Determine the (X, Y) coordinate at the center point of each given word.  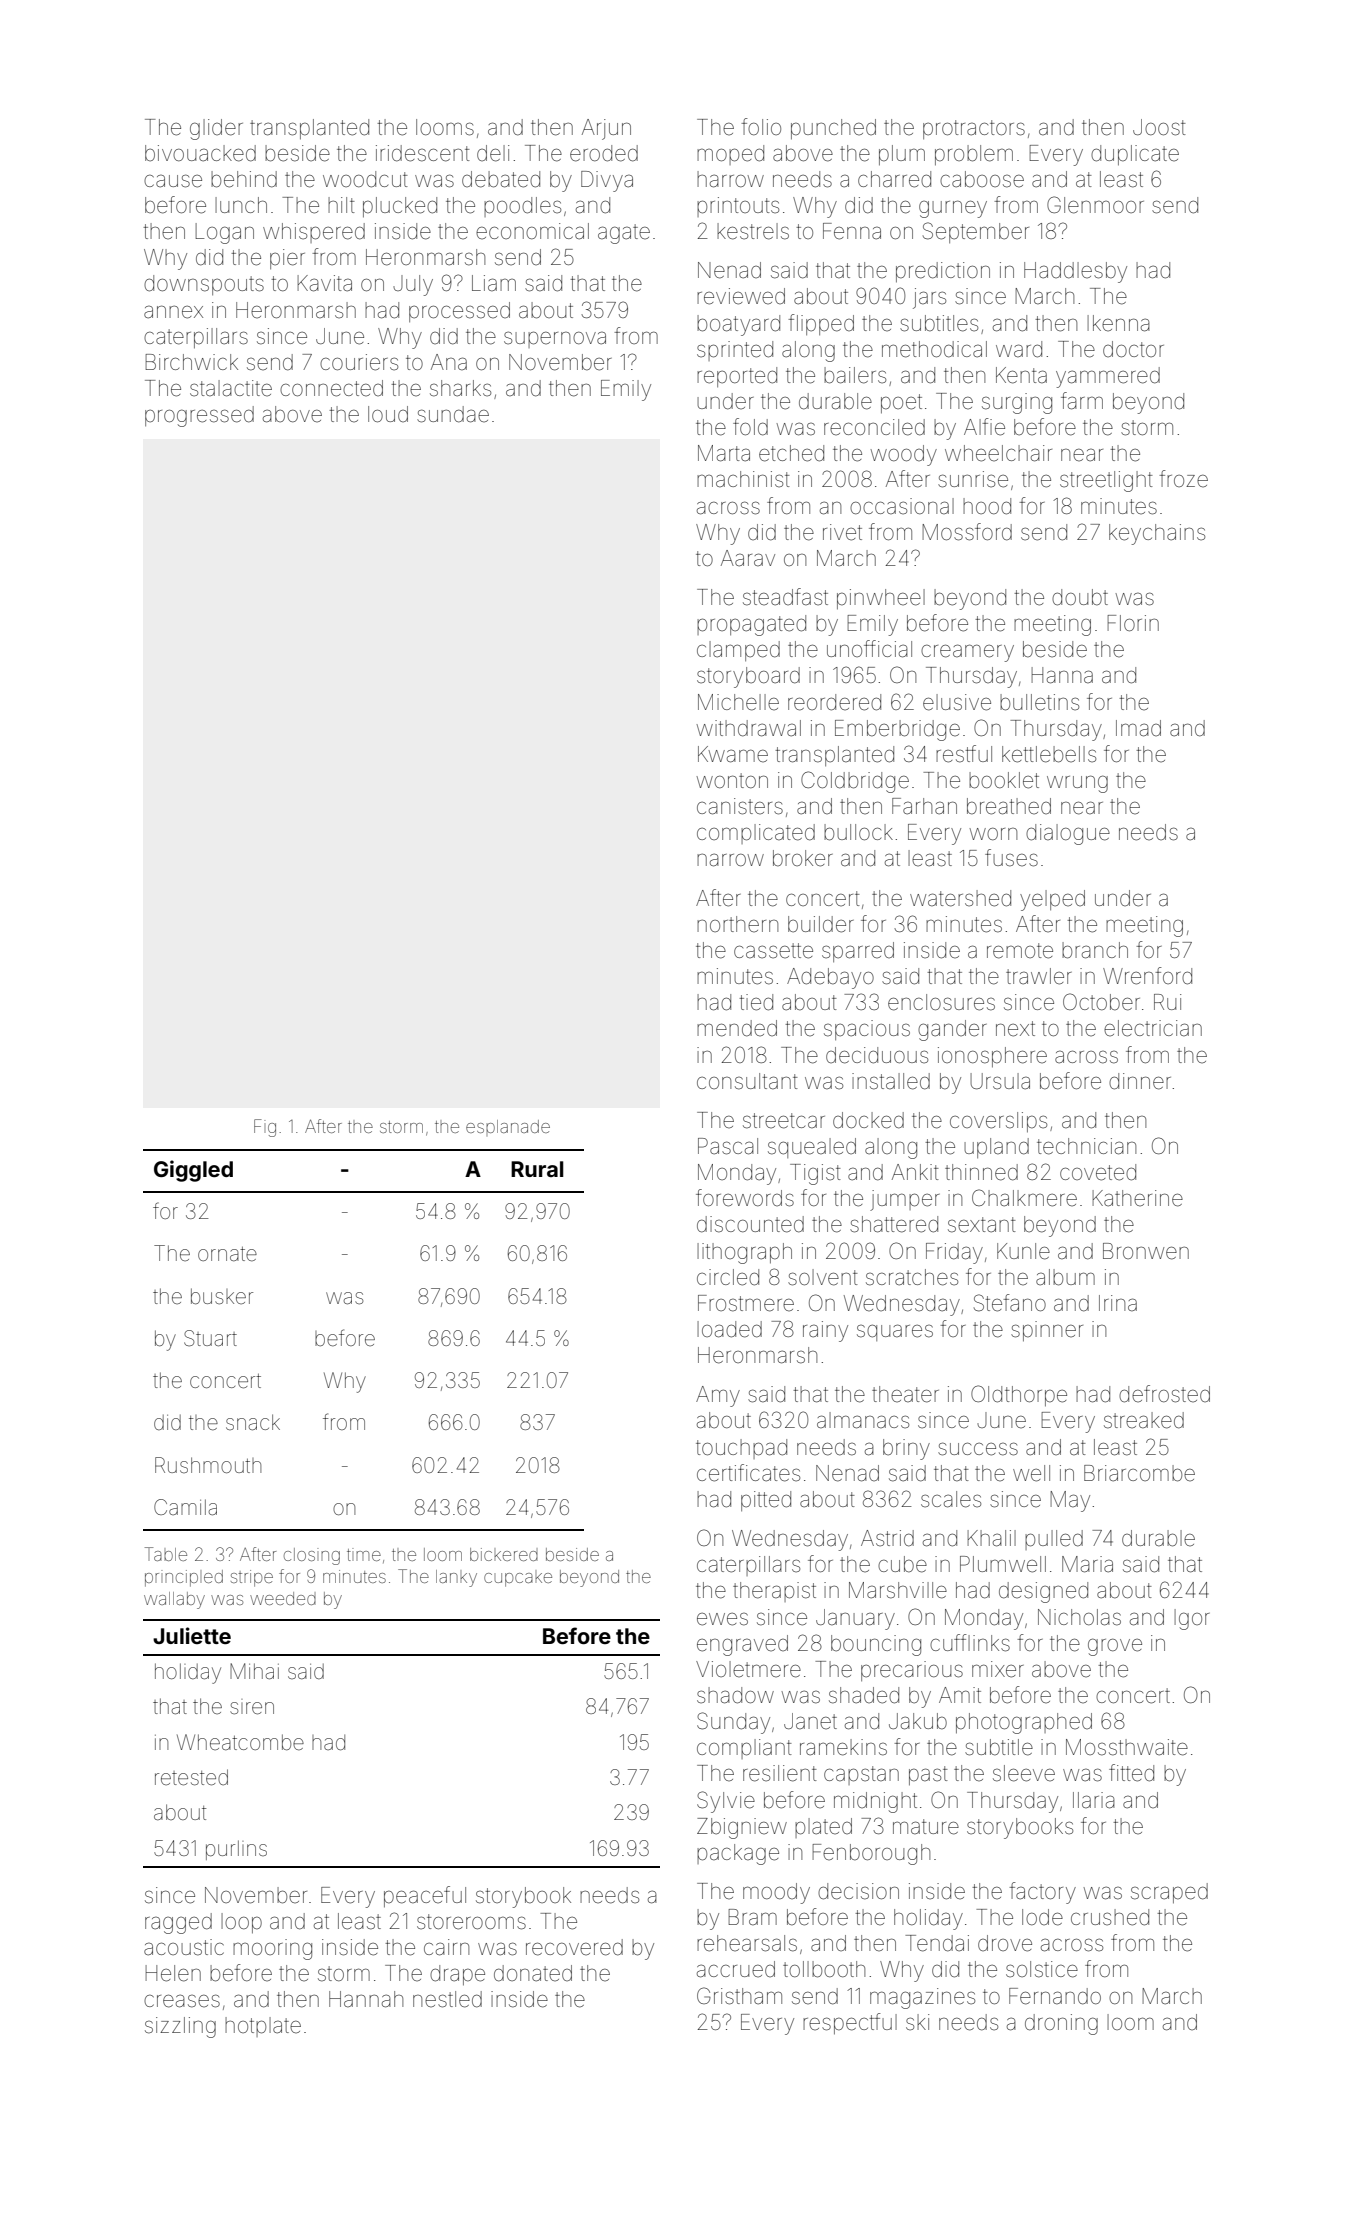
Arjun (606, 129)
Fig (265, 1128)
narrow (730, 860)
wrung (1077, 784)
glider (216, 129)
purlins (236, 1850)
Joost (1159, 127)
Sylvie (726, 1802)
